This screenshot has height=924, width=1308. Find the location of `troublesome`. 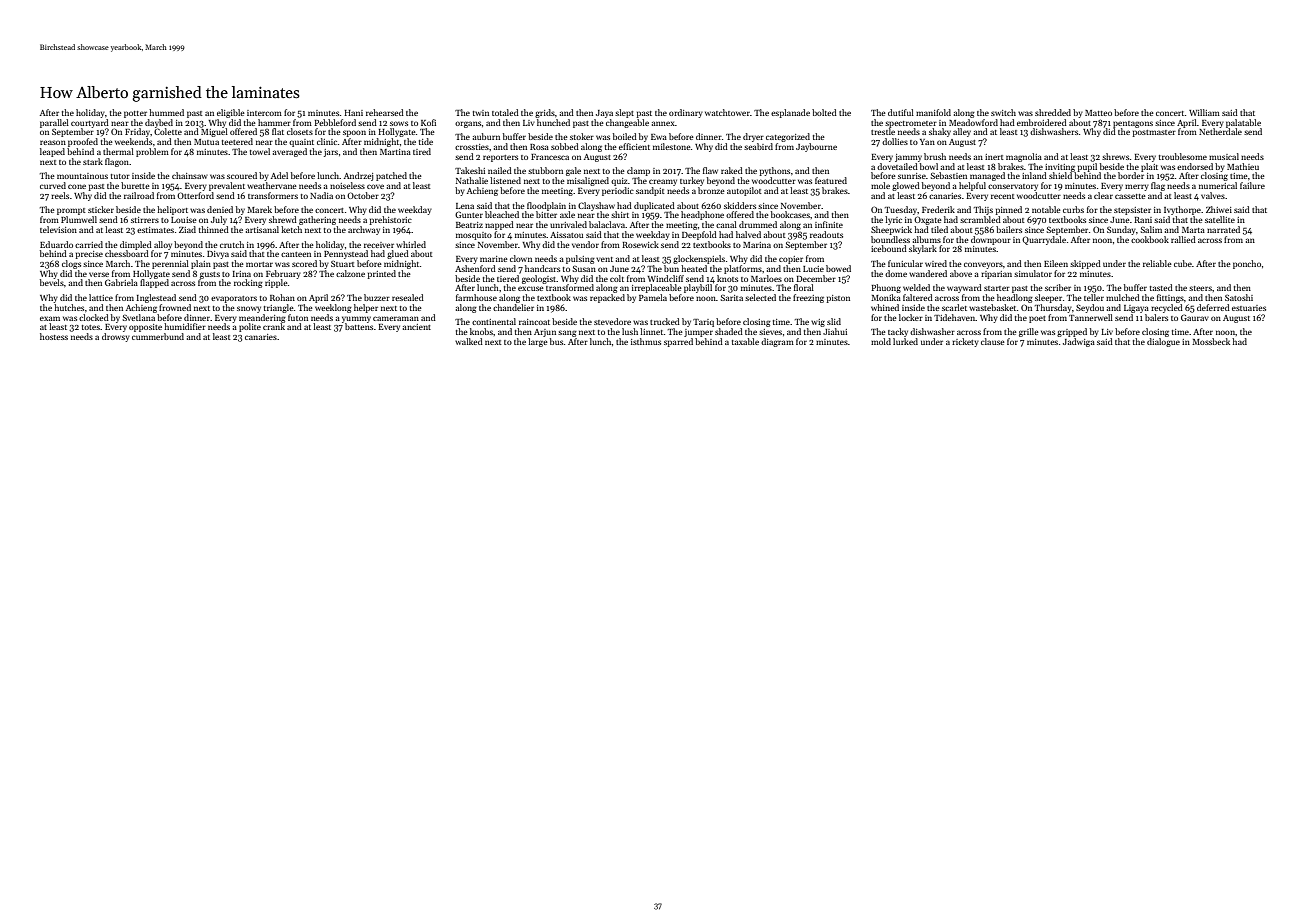

troublesome is located at coordinates (1183, 156).
